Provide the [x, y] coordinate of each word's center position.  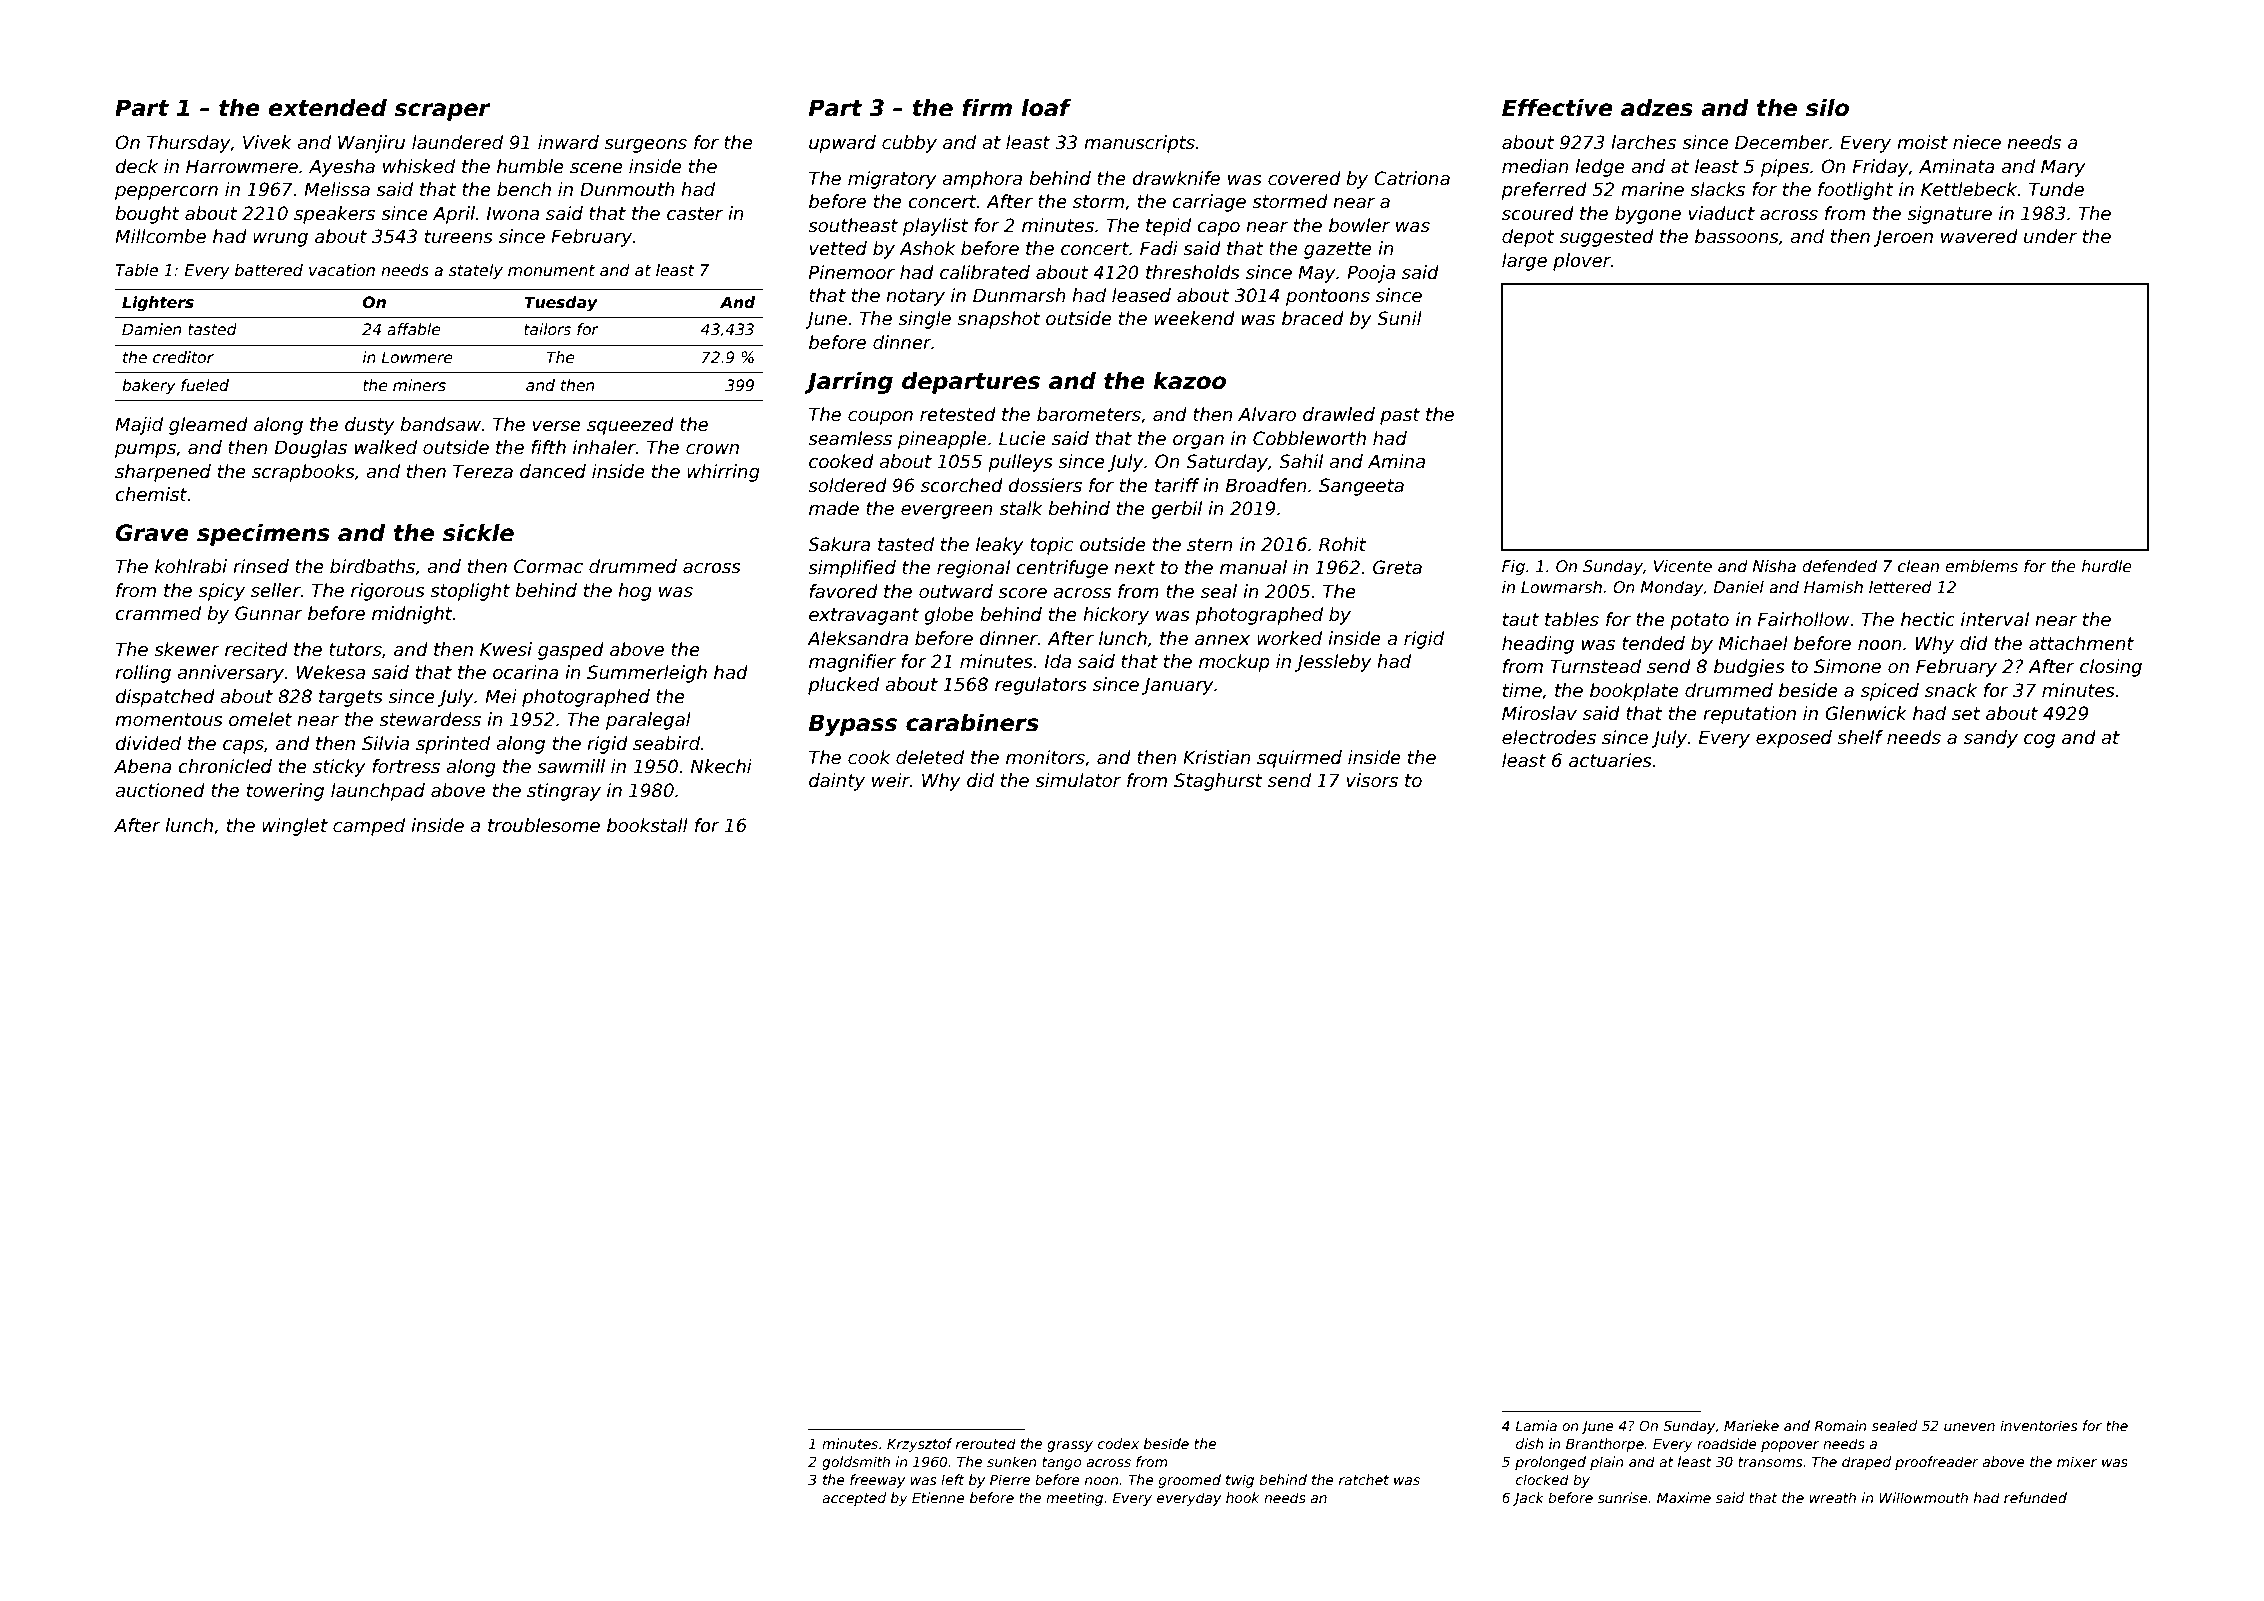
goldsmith [856, 1463]
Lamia [1536, 1425]
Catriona [1412, 178]
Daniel [1739, 587]
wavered [1979, 236]
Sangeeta [1361, 487]
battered [269, 270]
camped [369, 827]
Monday [1672, 588]
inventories [2038, 1425]
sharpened [163, 473]
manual [1253, 567]
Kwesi [506, 649]
